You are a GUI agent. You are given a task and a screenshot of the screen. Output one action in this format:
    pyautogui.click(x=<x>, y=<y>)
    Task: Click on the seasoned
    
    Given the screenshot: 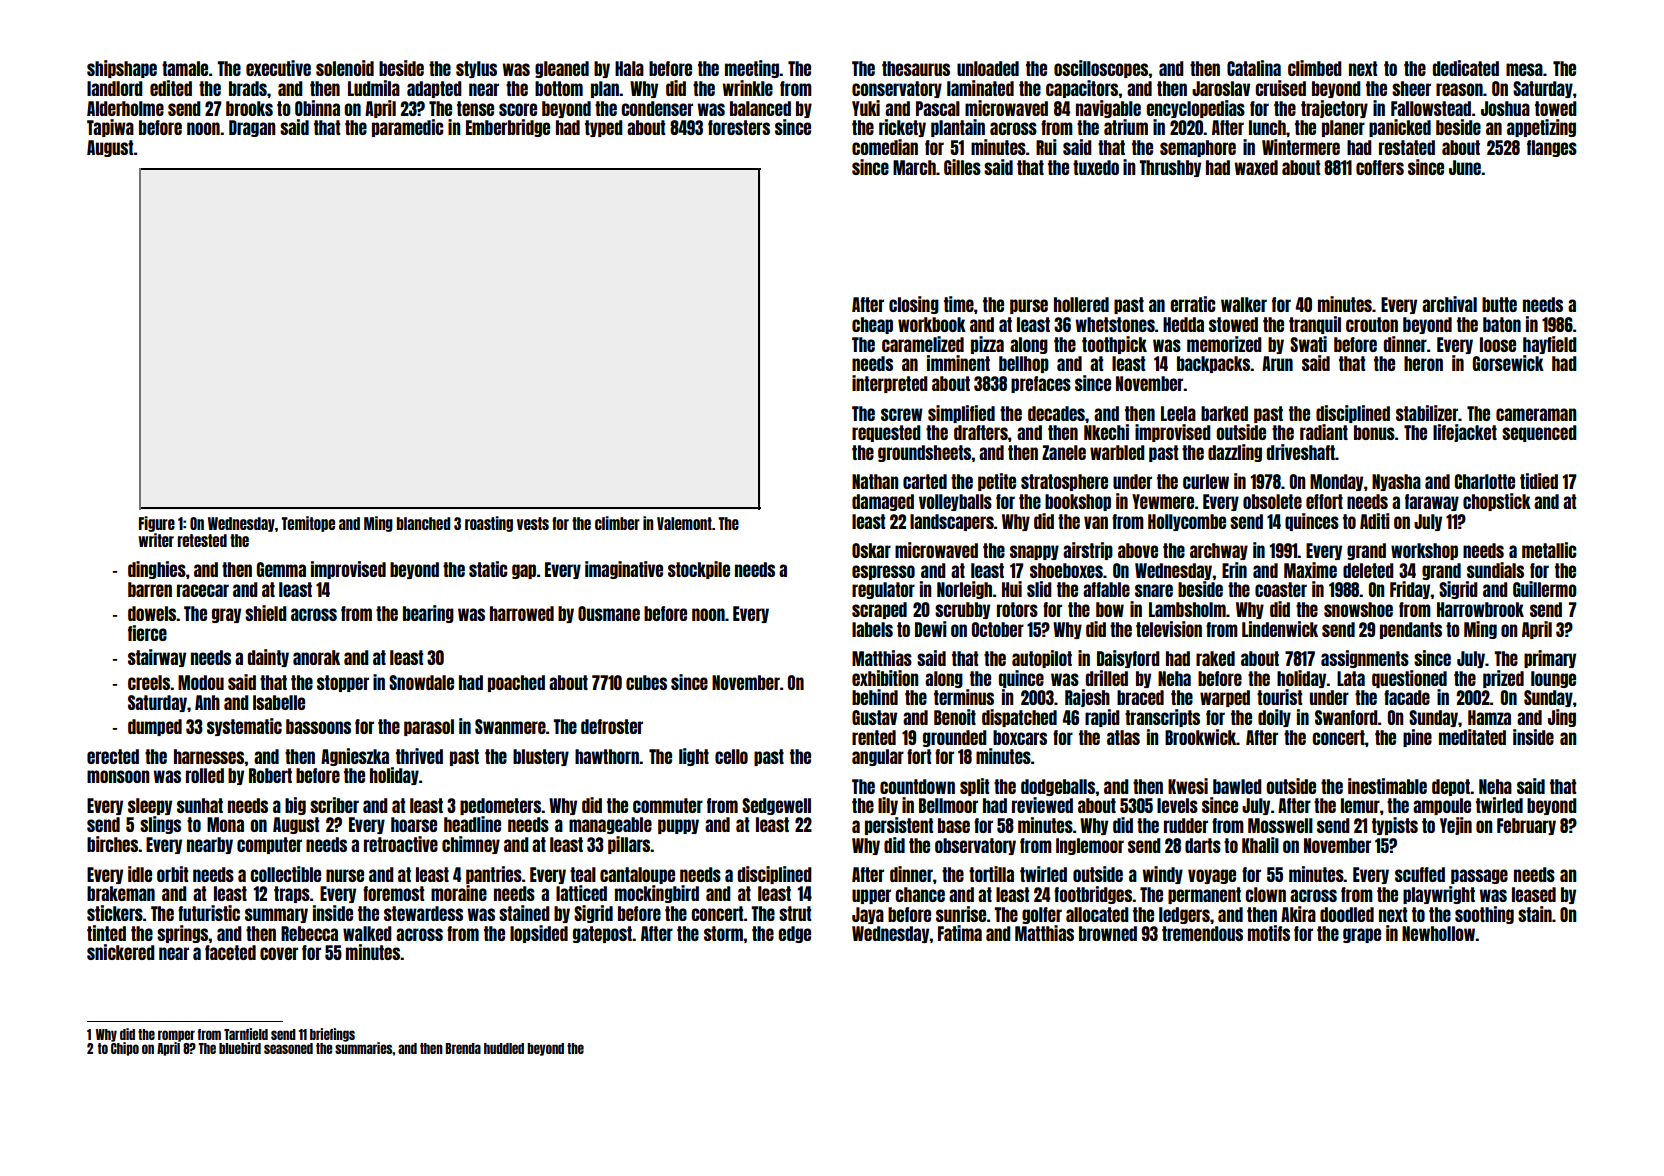 What is the action you would take?
    pyautogui.click(x=288, y=1048)
